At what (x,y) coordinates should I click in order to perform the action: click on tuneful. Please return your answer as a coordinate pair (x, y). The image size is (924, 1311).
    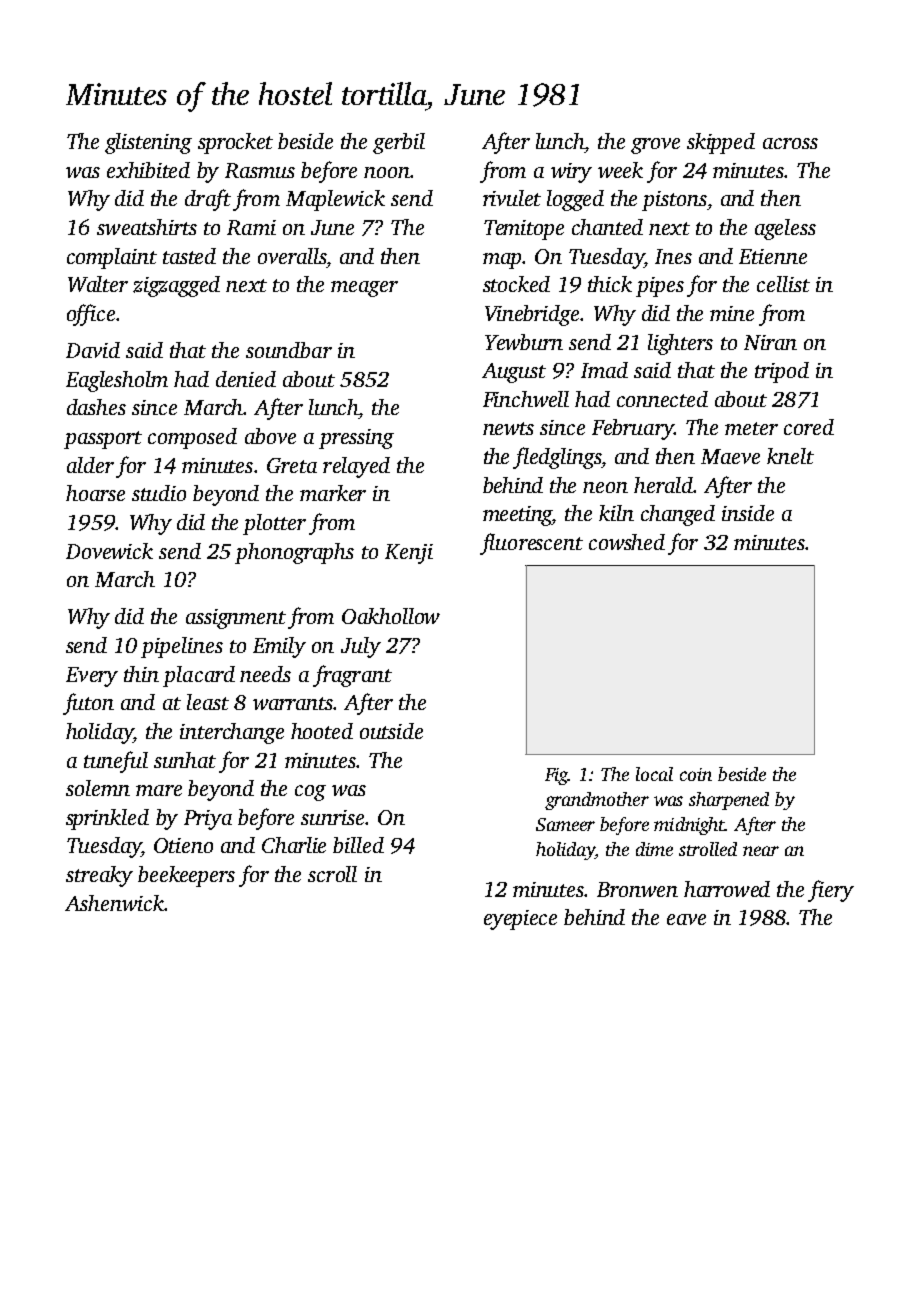
    Looking at the image, I should click on (116, 762).
